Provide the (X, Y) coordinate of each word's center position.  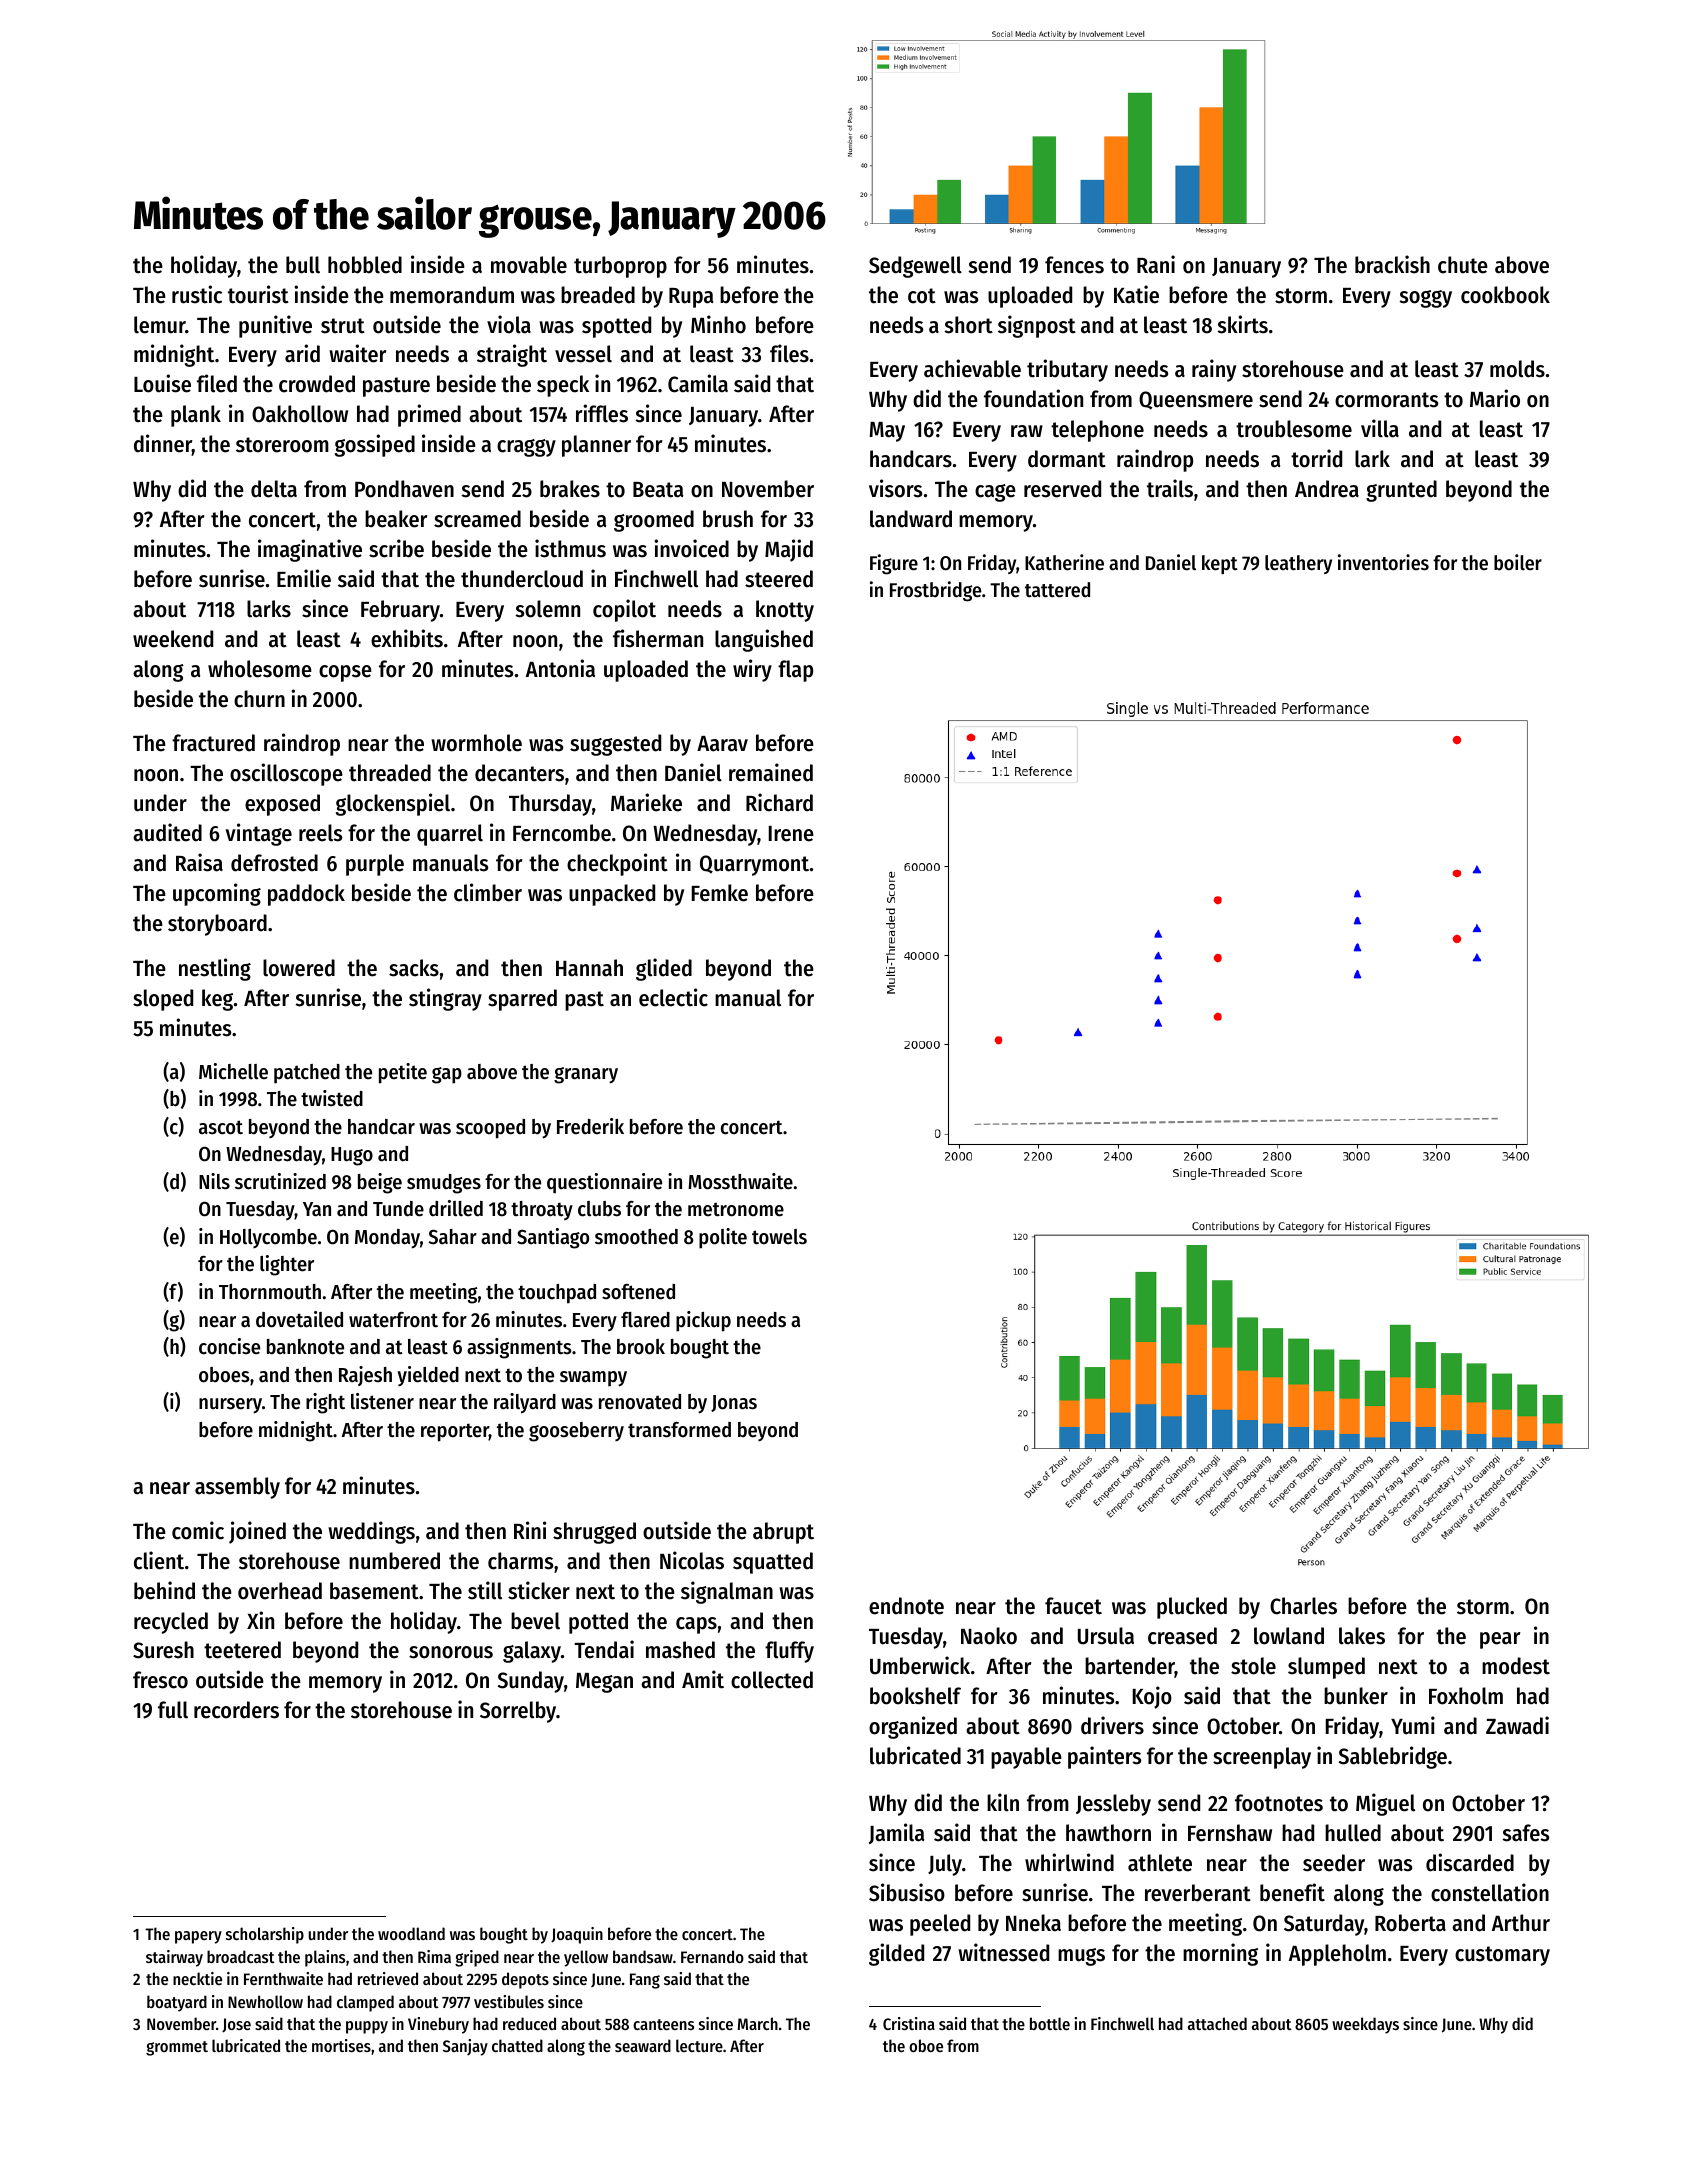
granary (586, 1075)
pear (1500, 1640)
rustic (197, 294)
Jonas (734, 1403)
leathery (1298, 564)
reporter (455, 1432)
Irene (791, 834)
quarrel (450, 835)
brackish (1392, 264)
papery (198, 1937)
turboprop (620, 267)
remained (771, 772)
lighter (287, 1265)
